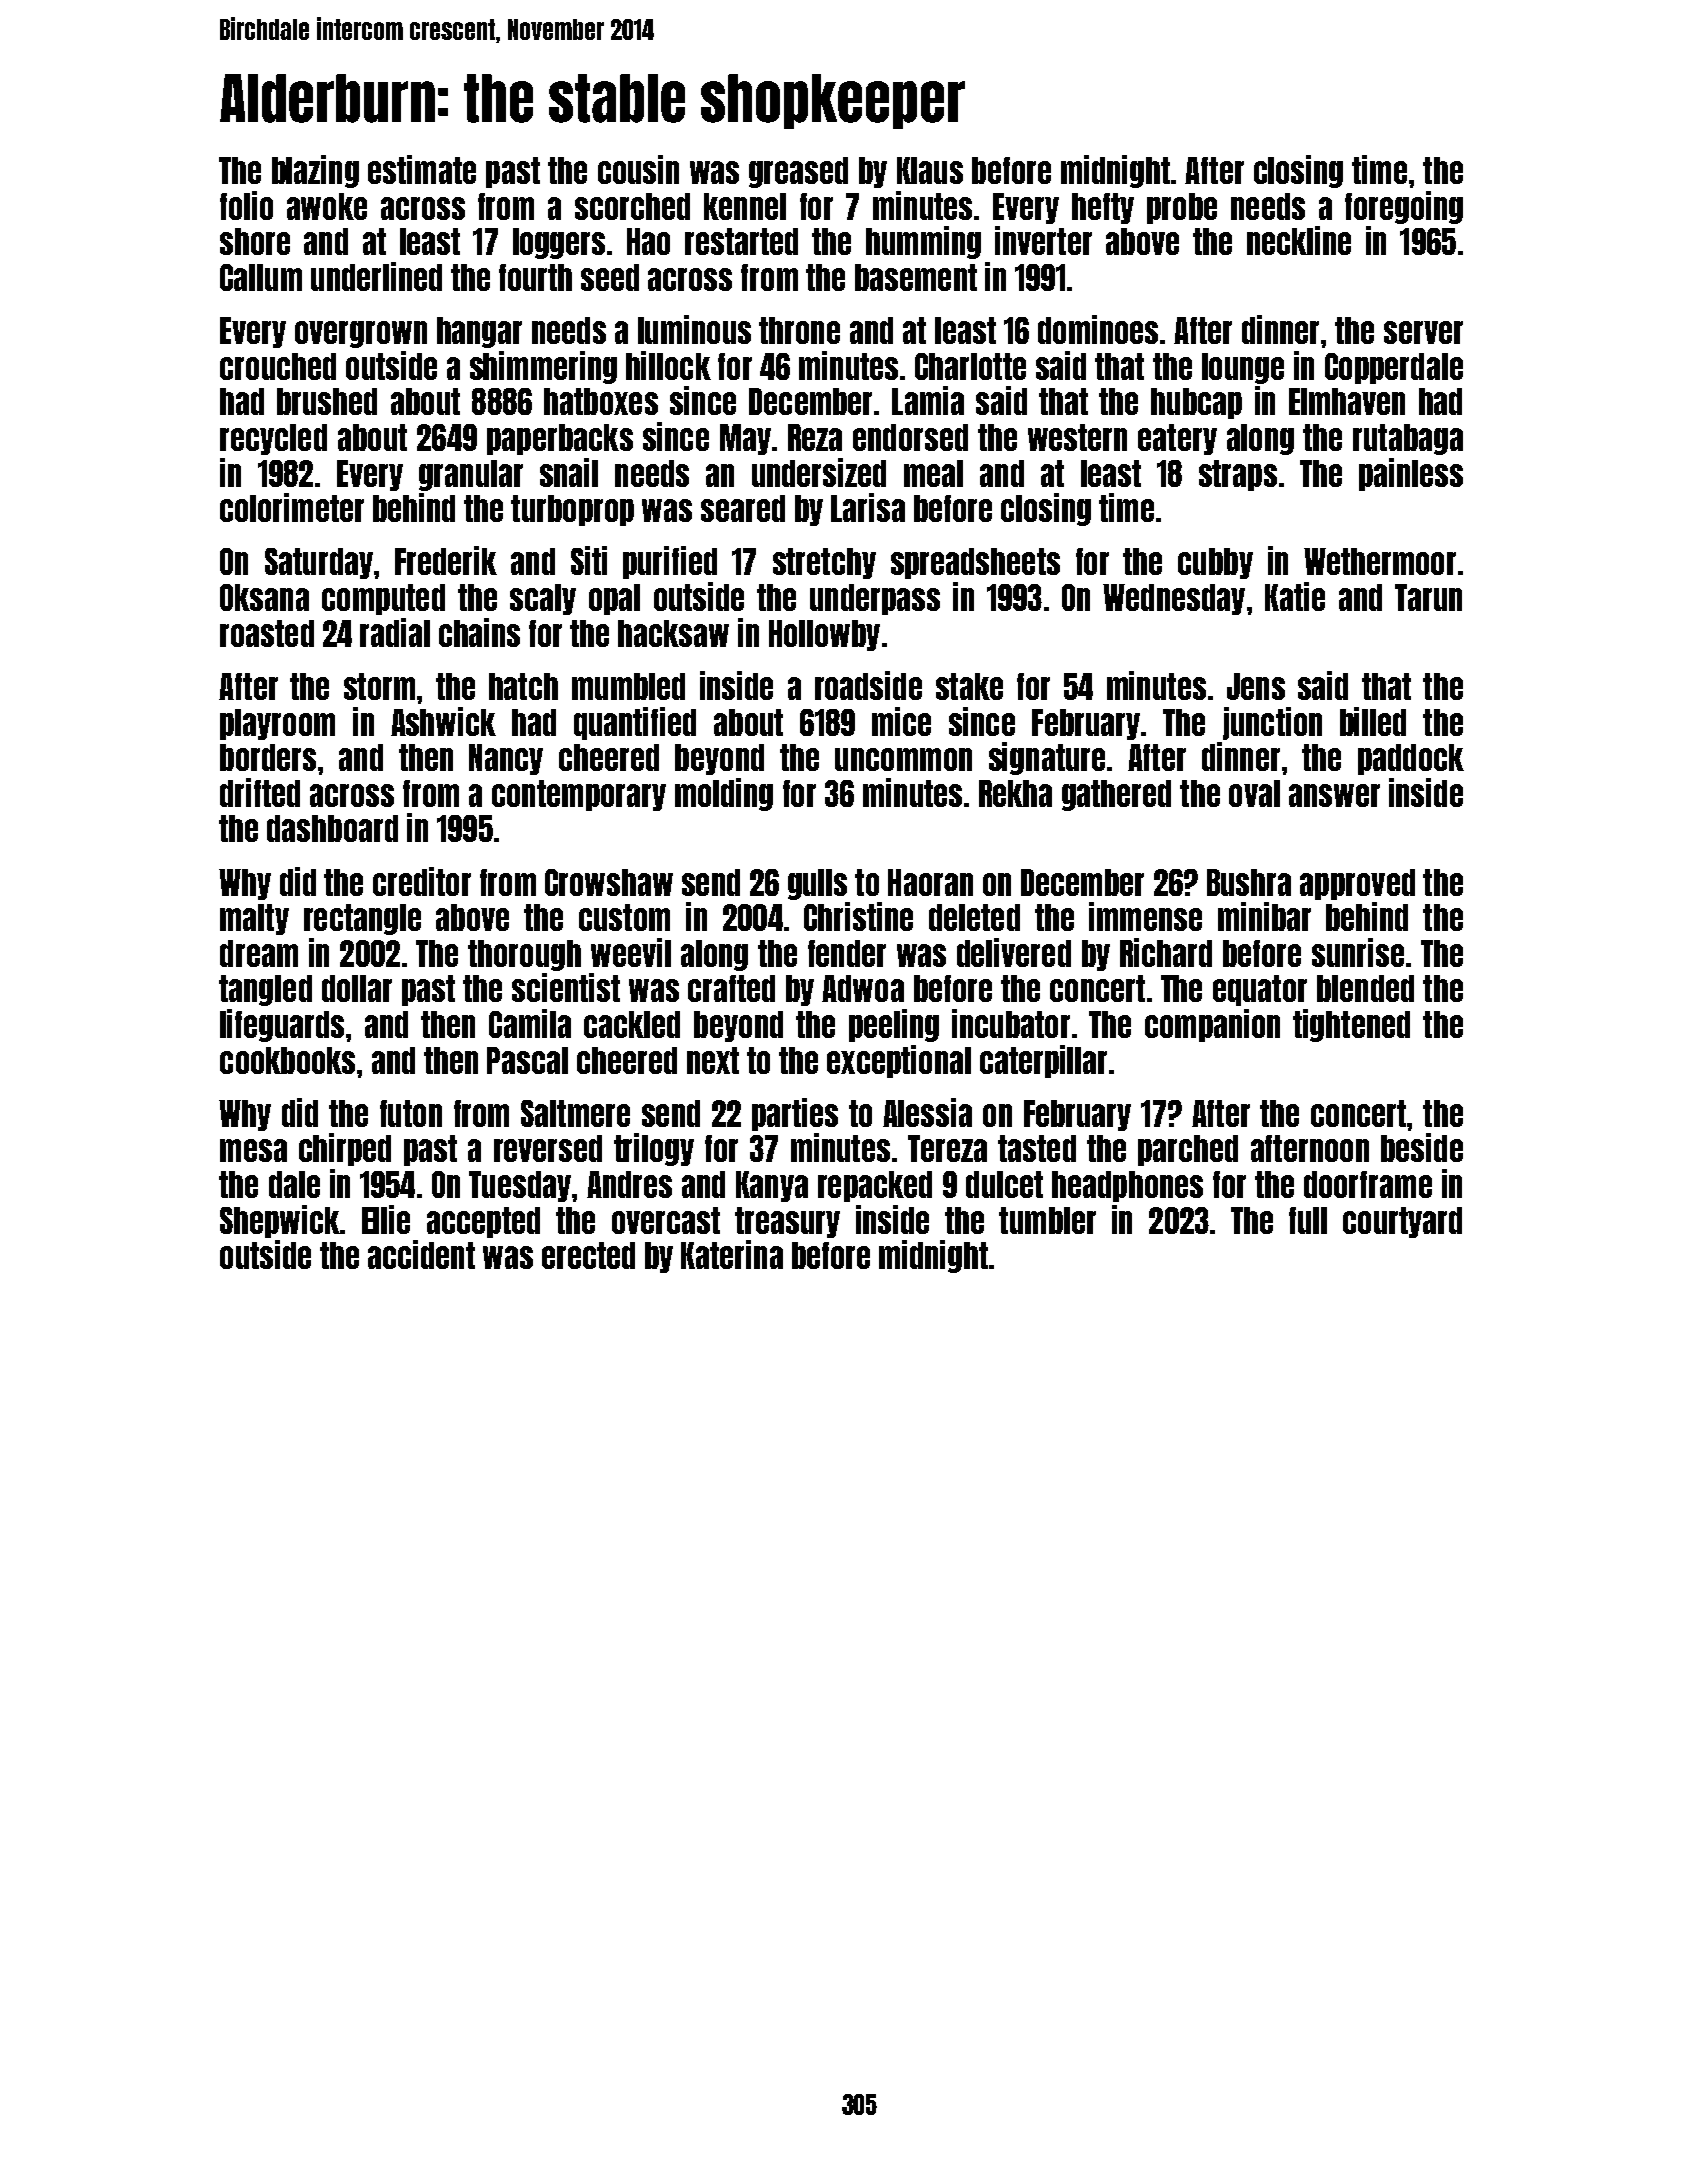 This page has width=1683, height=2178. I want to click on Crowshaw, so click(609, 882).
